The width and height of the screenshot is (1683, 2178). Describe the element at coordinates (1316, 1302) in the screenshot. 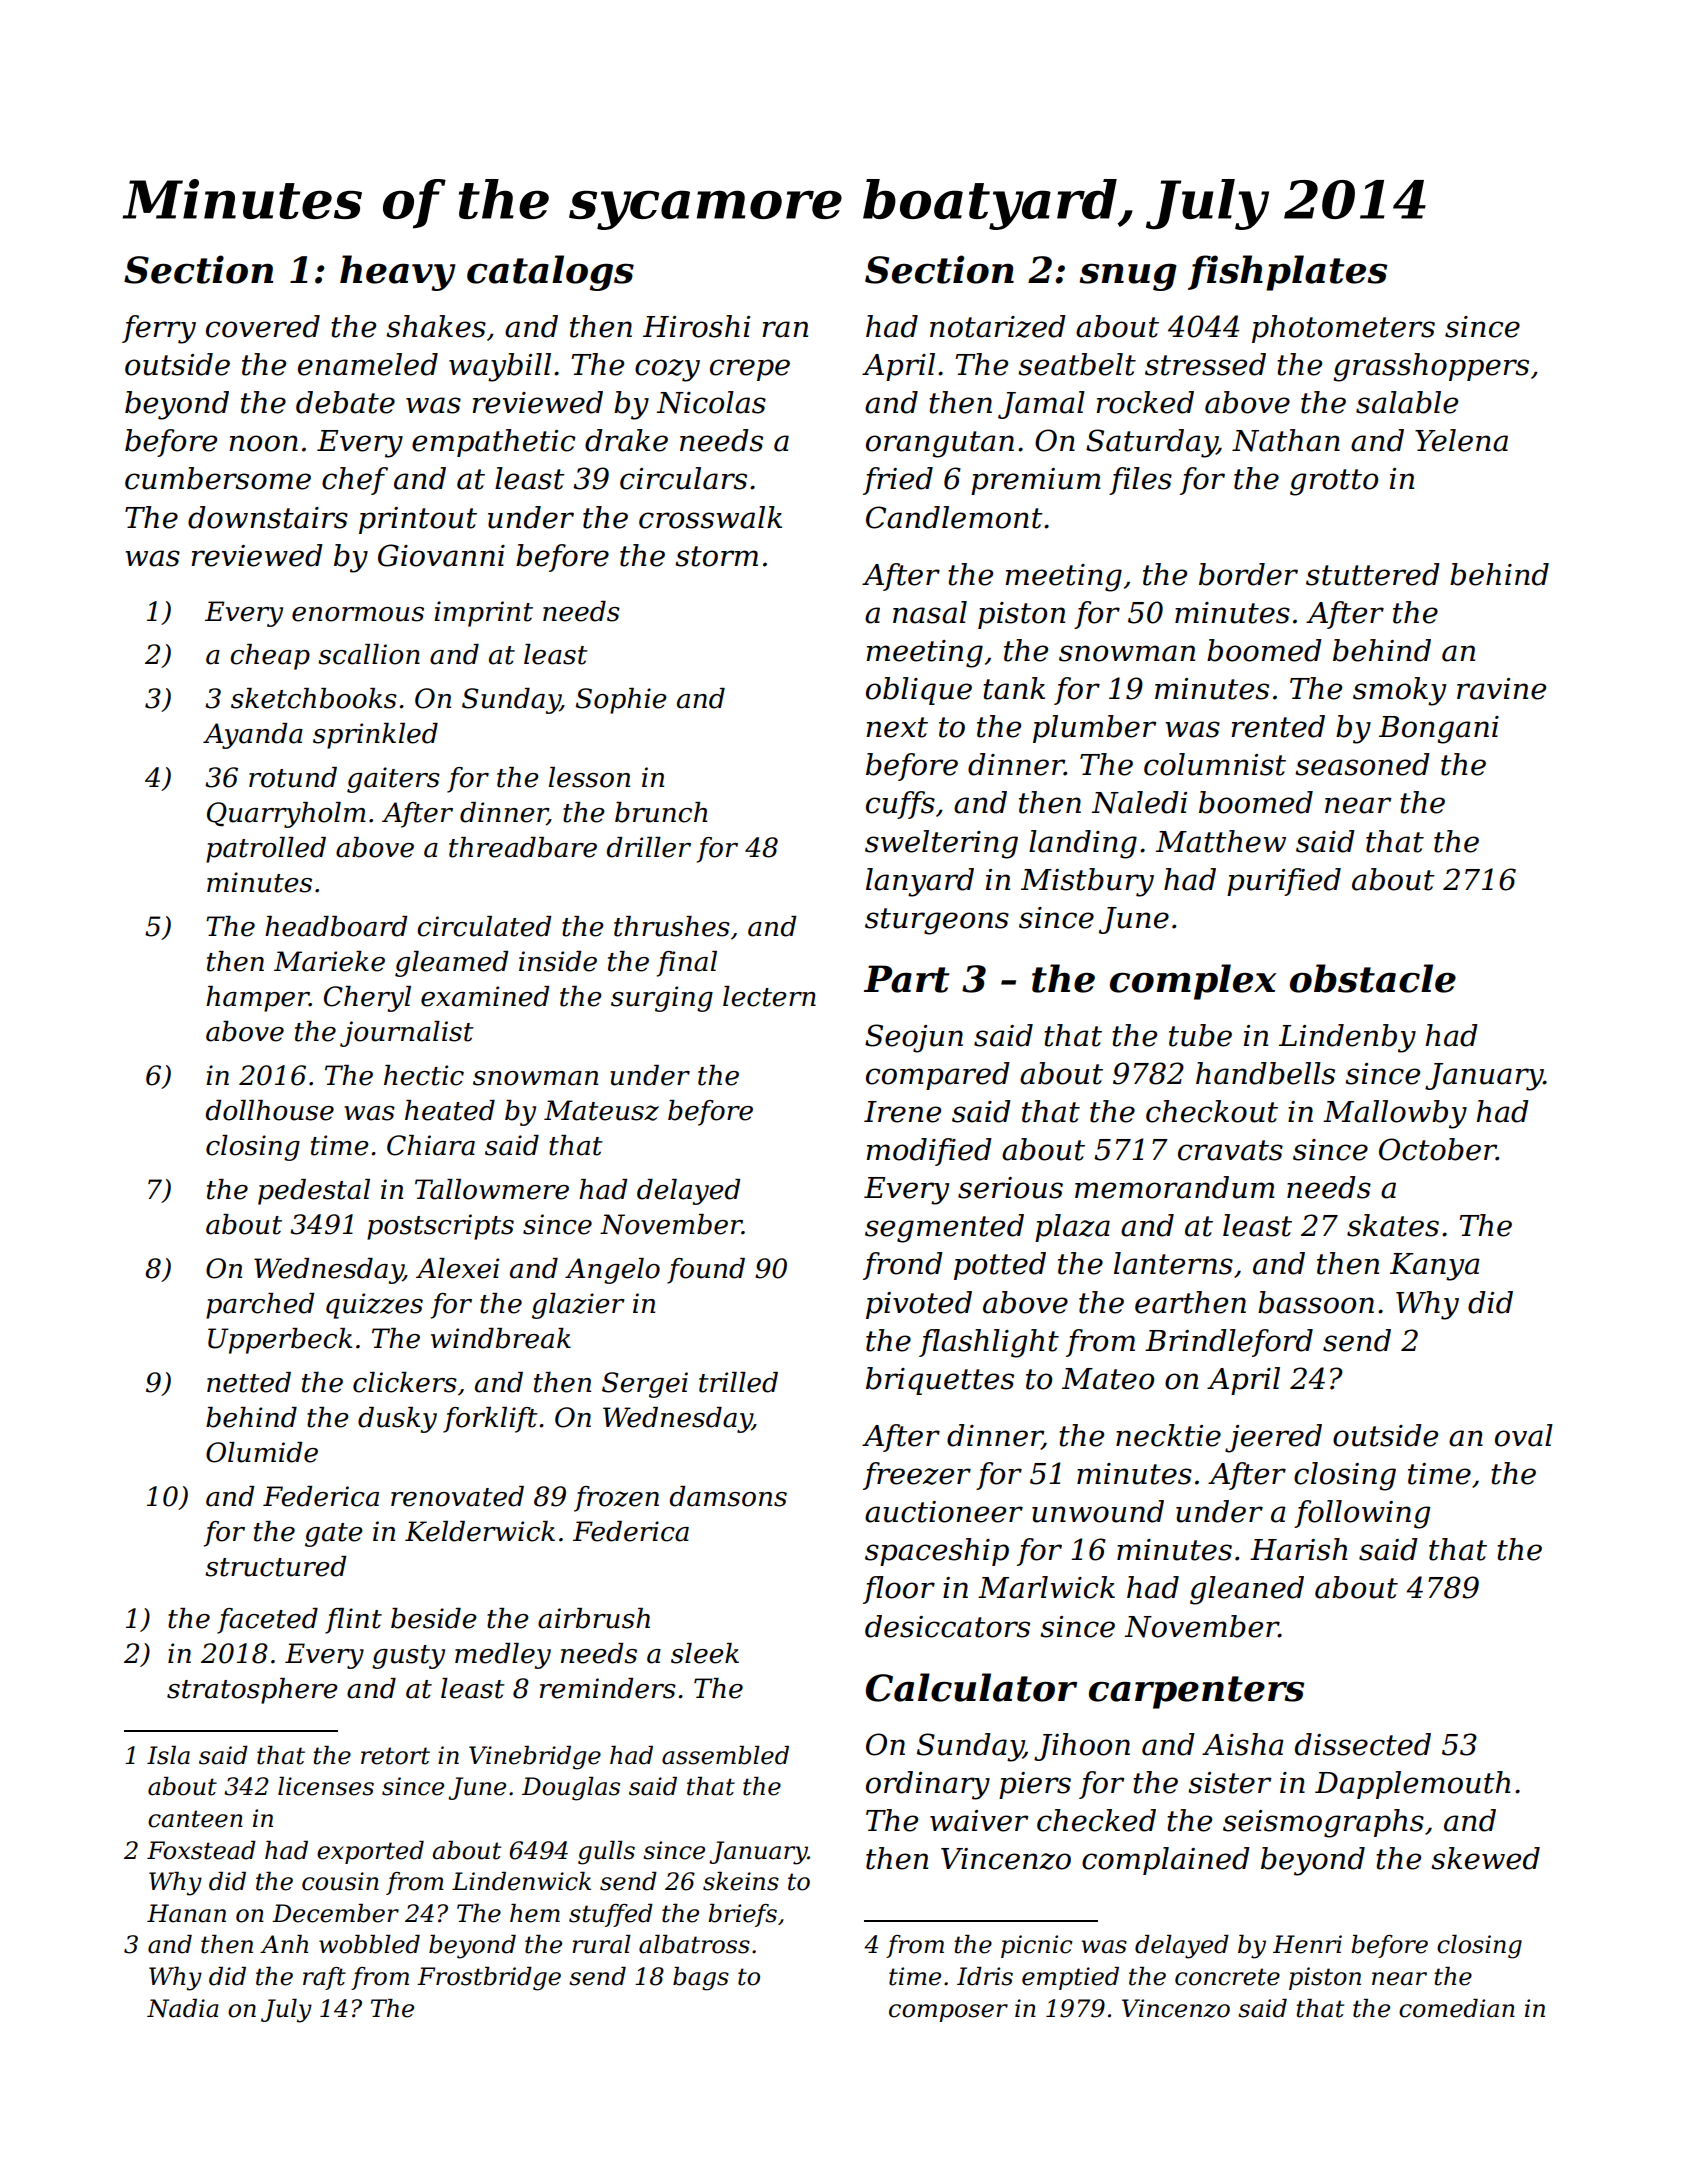

I see `bassoon` at that location.
